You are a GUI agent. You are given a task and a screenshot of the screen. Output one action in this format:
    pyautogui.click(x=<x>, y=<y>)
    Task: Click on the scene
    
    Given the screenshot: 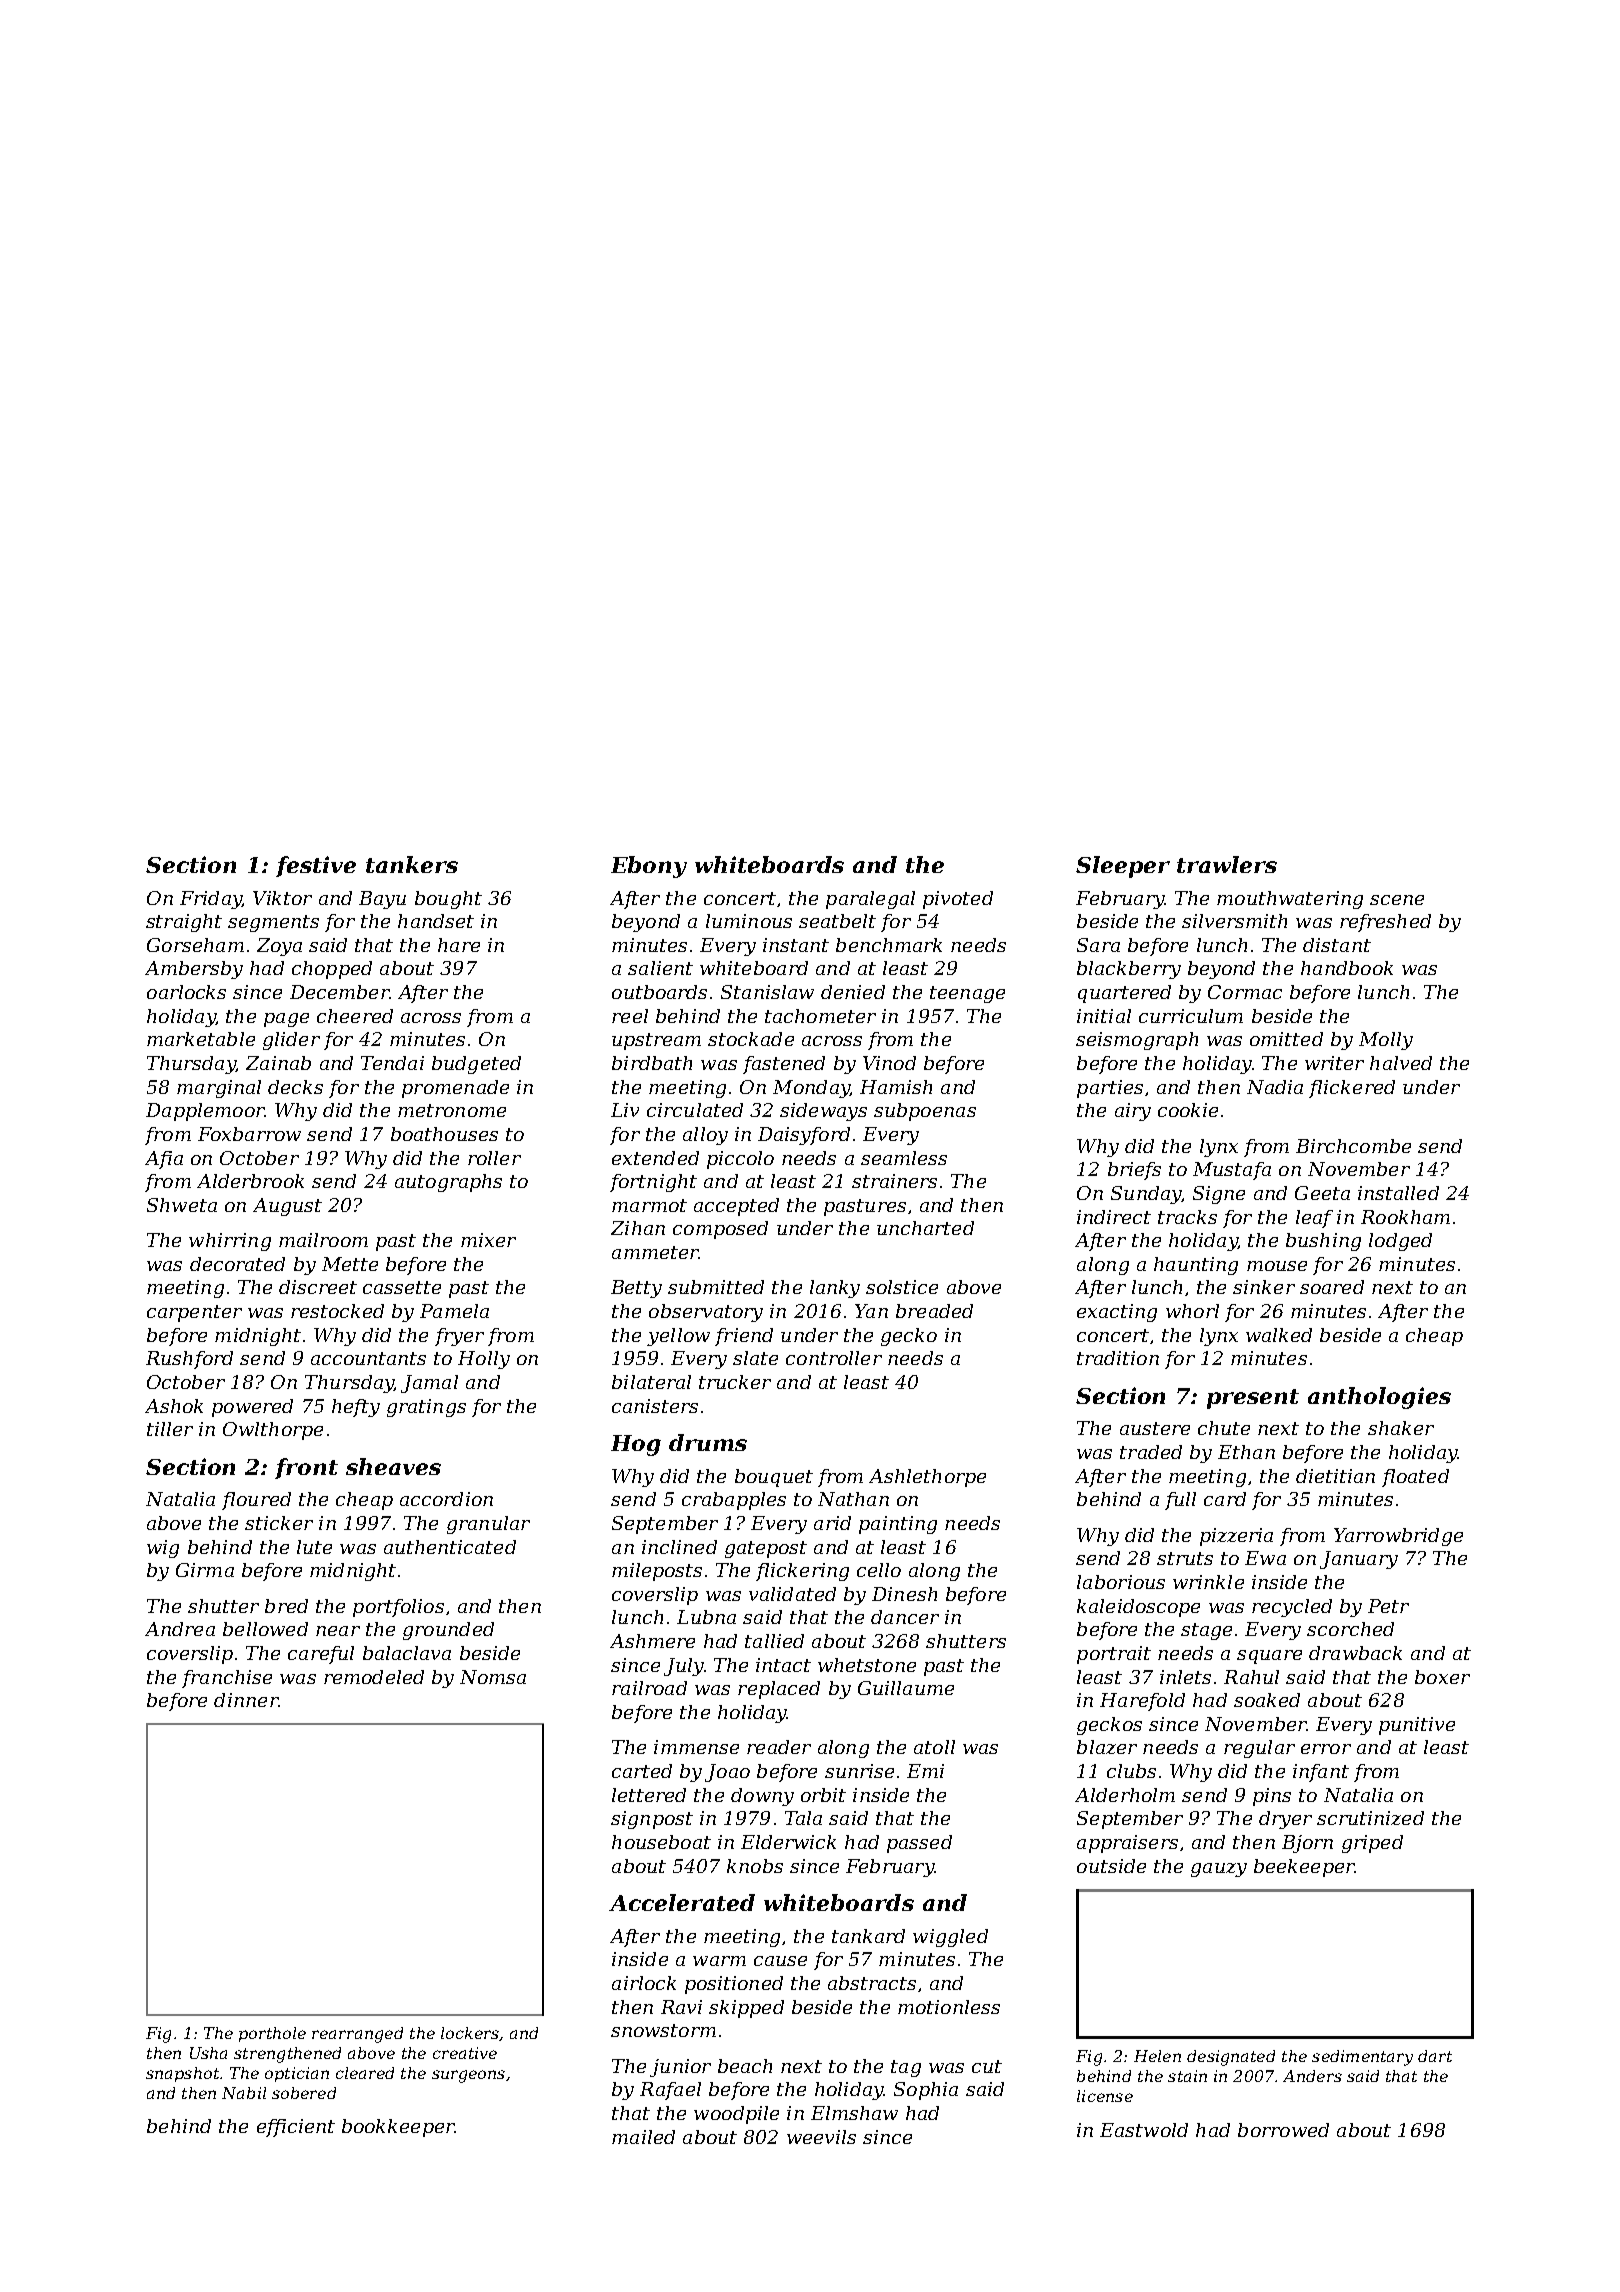 What is the action you would take?
    pyautogui.click(x=1397, y=900)
